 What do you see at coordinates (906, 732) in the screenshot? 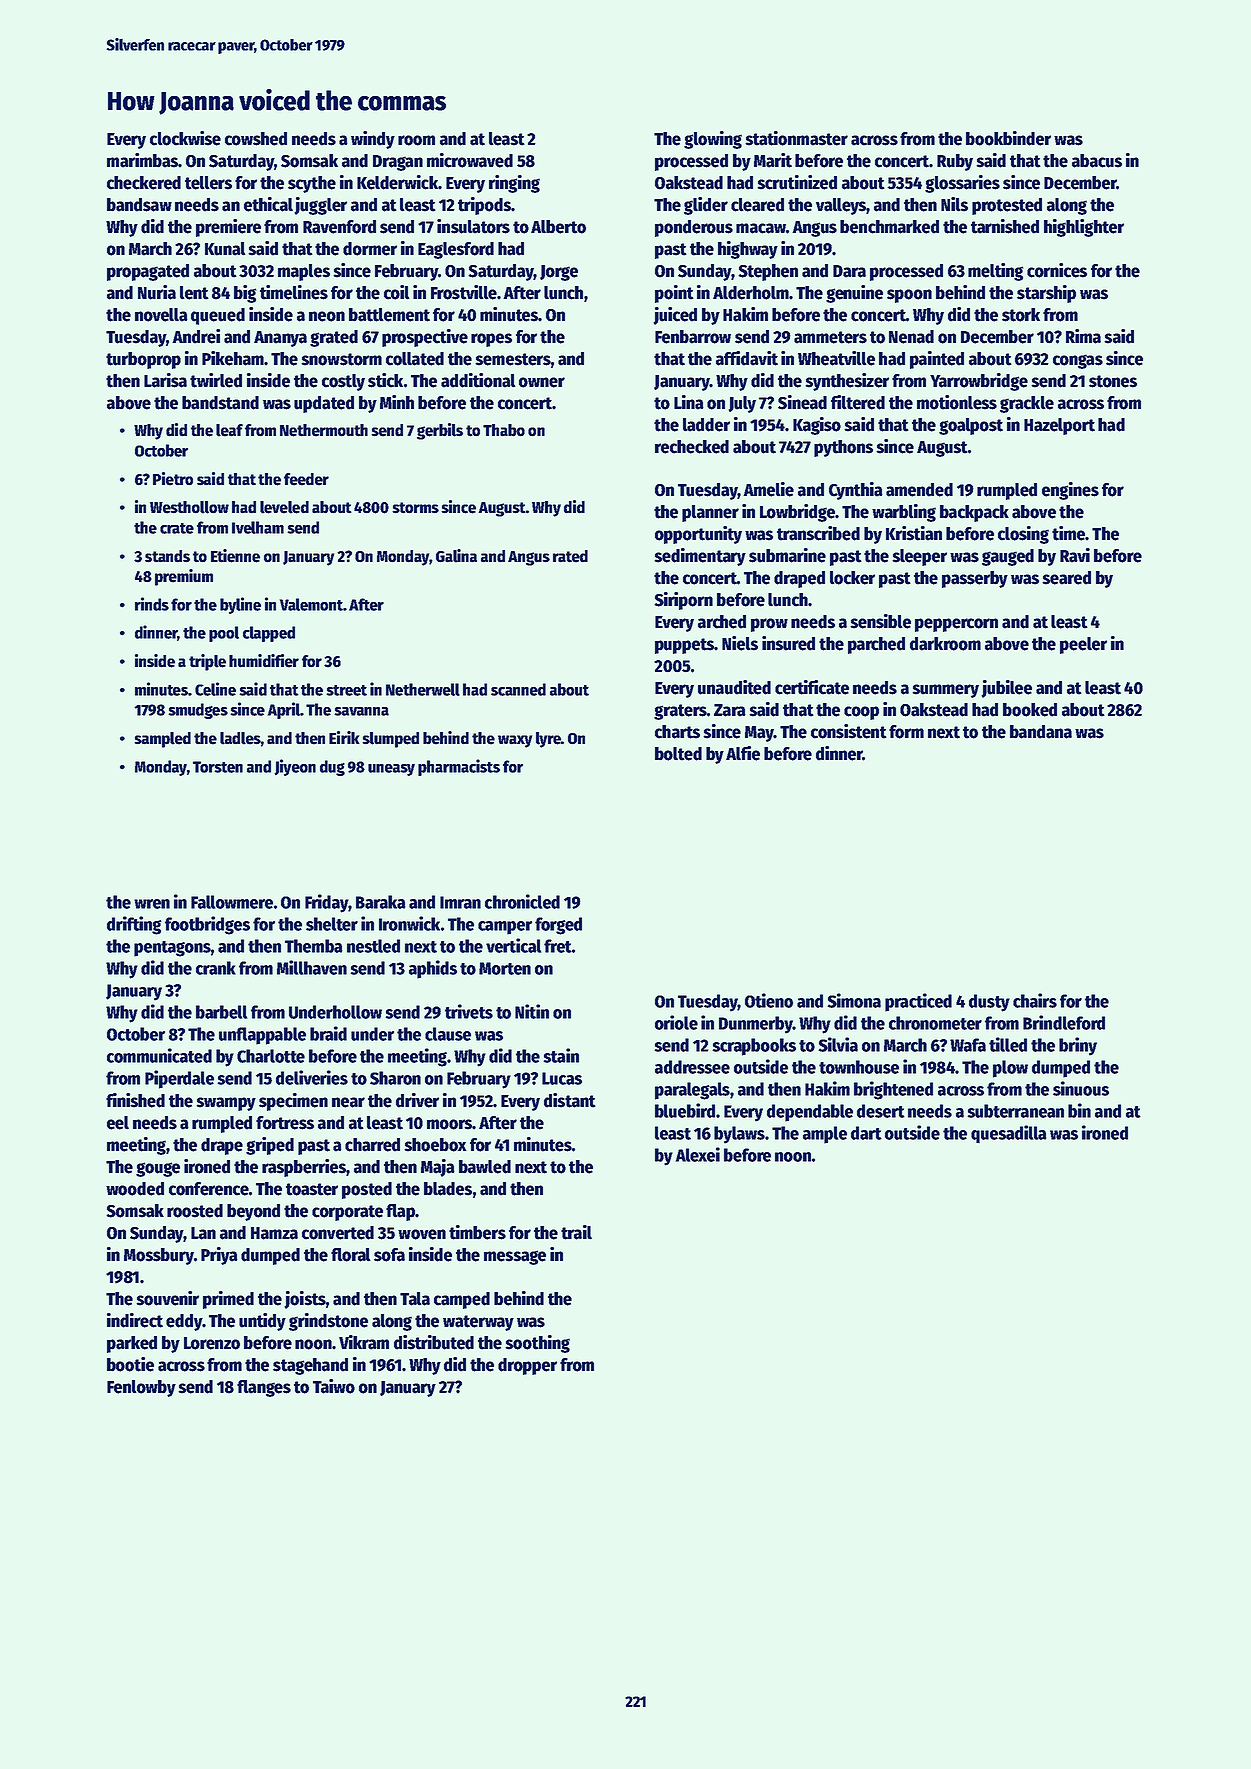
I see `form` at bounding box center [906, 732].
